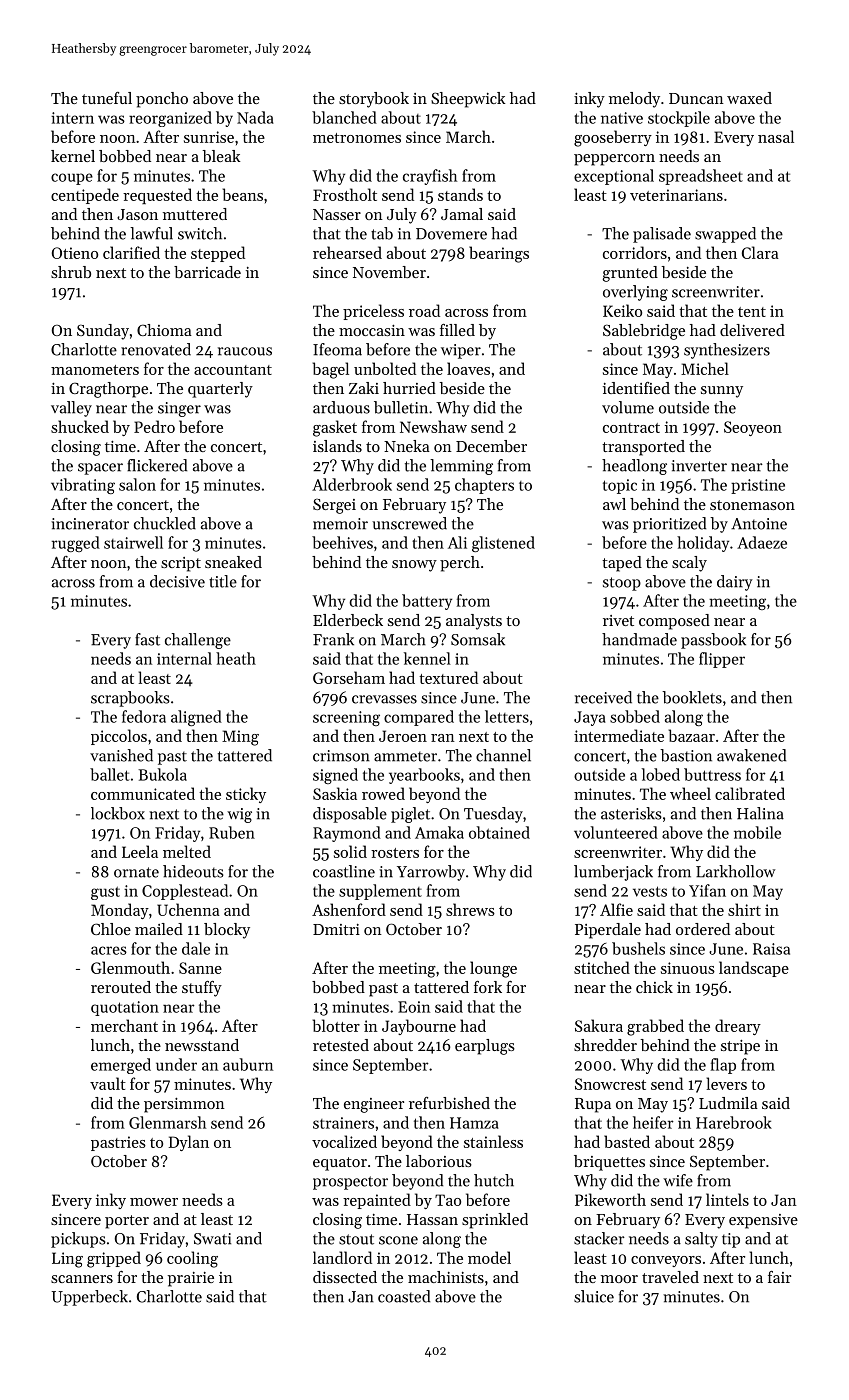 The width and height of the screenshot is (849, 1400). What do you see at coordinates (170, 119) in the screenshot?
I see `reorganized` at bounding box center [170, 119].
